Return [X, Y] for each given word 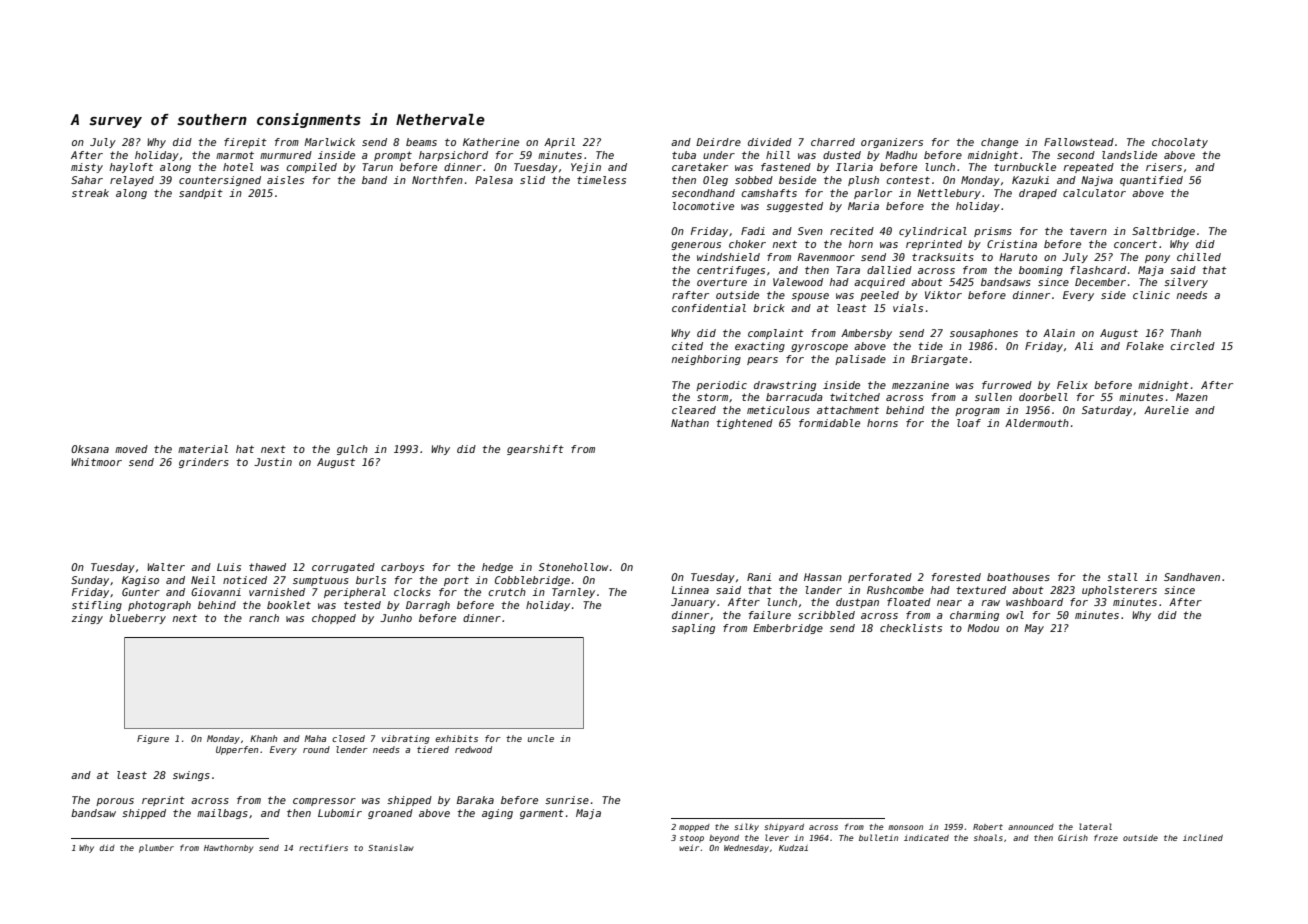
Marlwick [329, 142]
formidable [829, 423]
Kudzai [793, 848]
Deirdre [718, 142]
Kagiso [140, 581]
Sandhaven [1192, 577]
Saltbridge [1163, 232]
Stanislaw [391, 847]
